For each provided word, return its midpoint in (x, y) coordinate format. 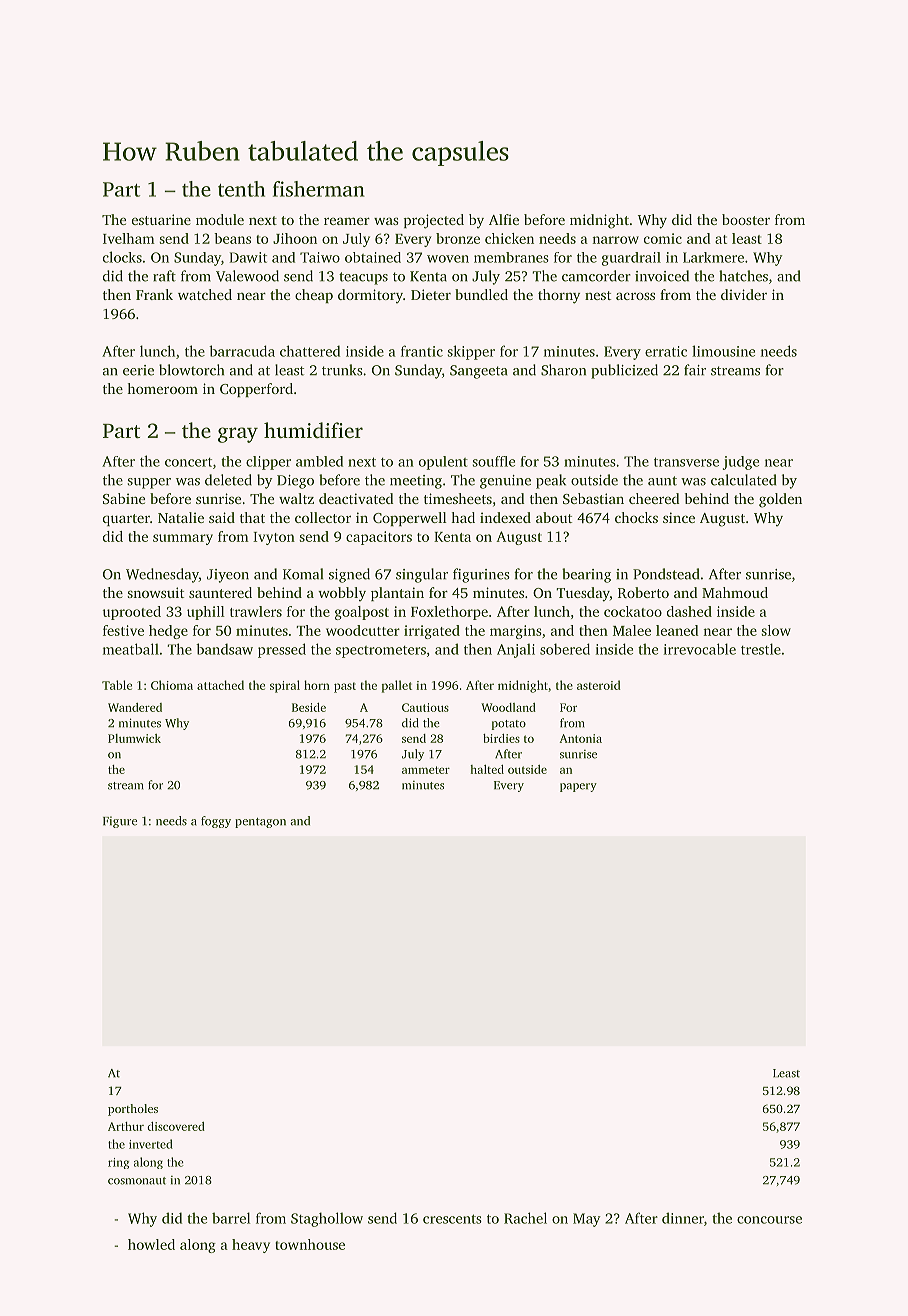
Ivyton (274, 538)
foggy (216, 822)
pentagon (260, 823)
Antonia (580, 738)
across (635, 296)
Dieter (431, 294)
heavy (251, 1246)
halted (487, 769)
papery (578, 787)
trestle (761, 649)
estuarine (161, 219)
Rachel (525, 1218)
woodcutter (363, 630)
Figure (120, 822)
